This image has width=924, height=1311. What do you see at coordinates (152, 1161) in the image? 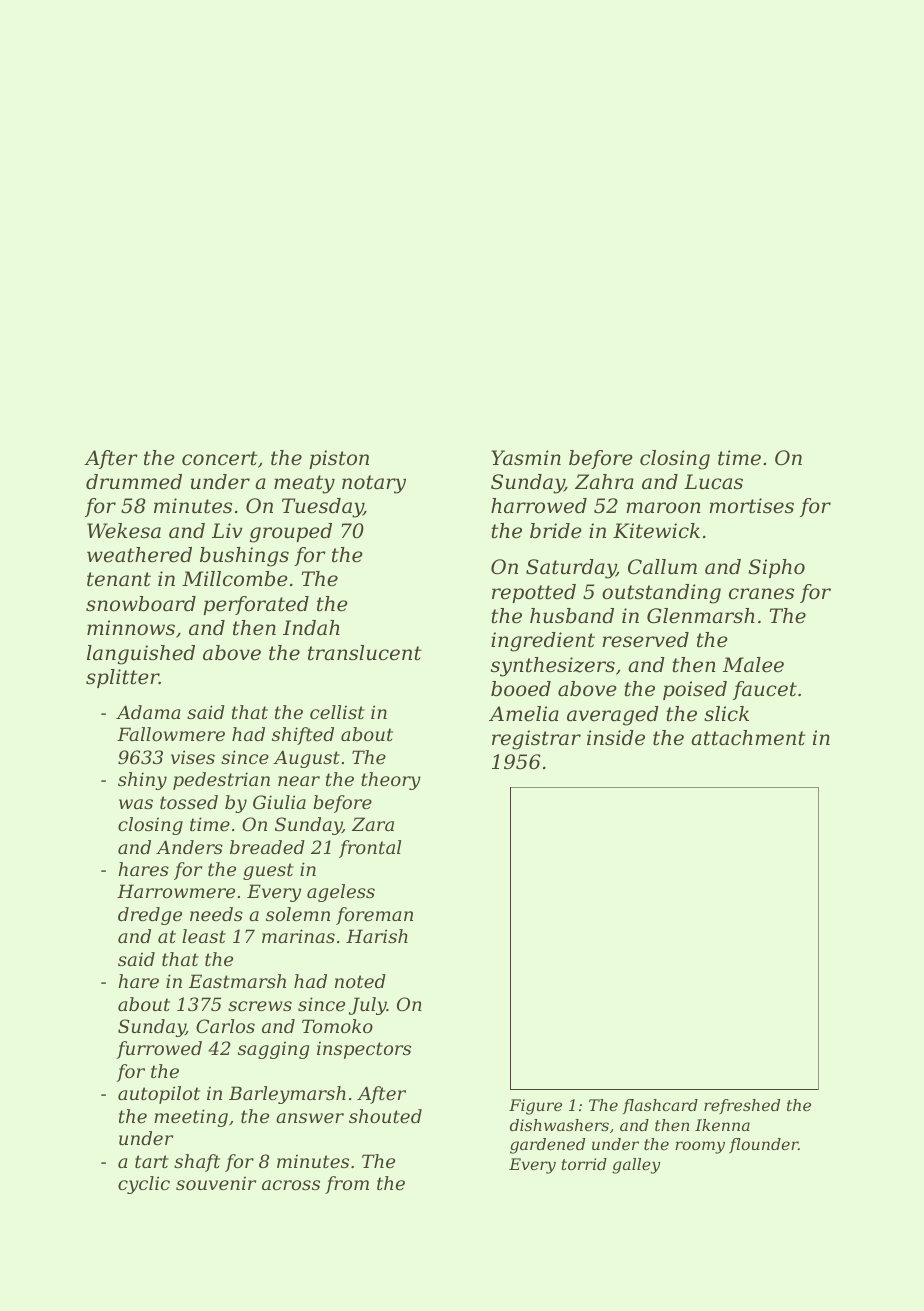
I see `tart` at bounding box center [152, 1161].
